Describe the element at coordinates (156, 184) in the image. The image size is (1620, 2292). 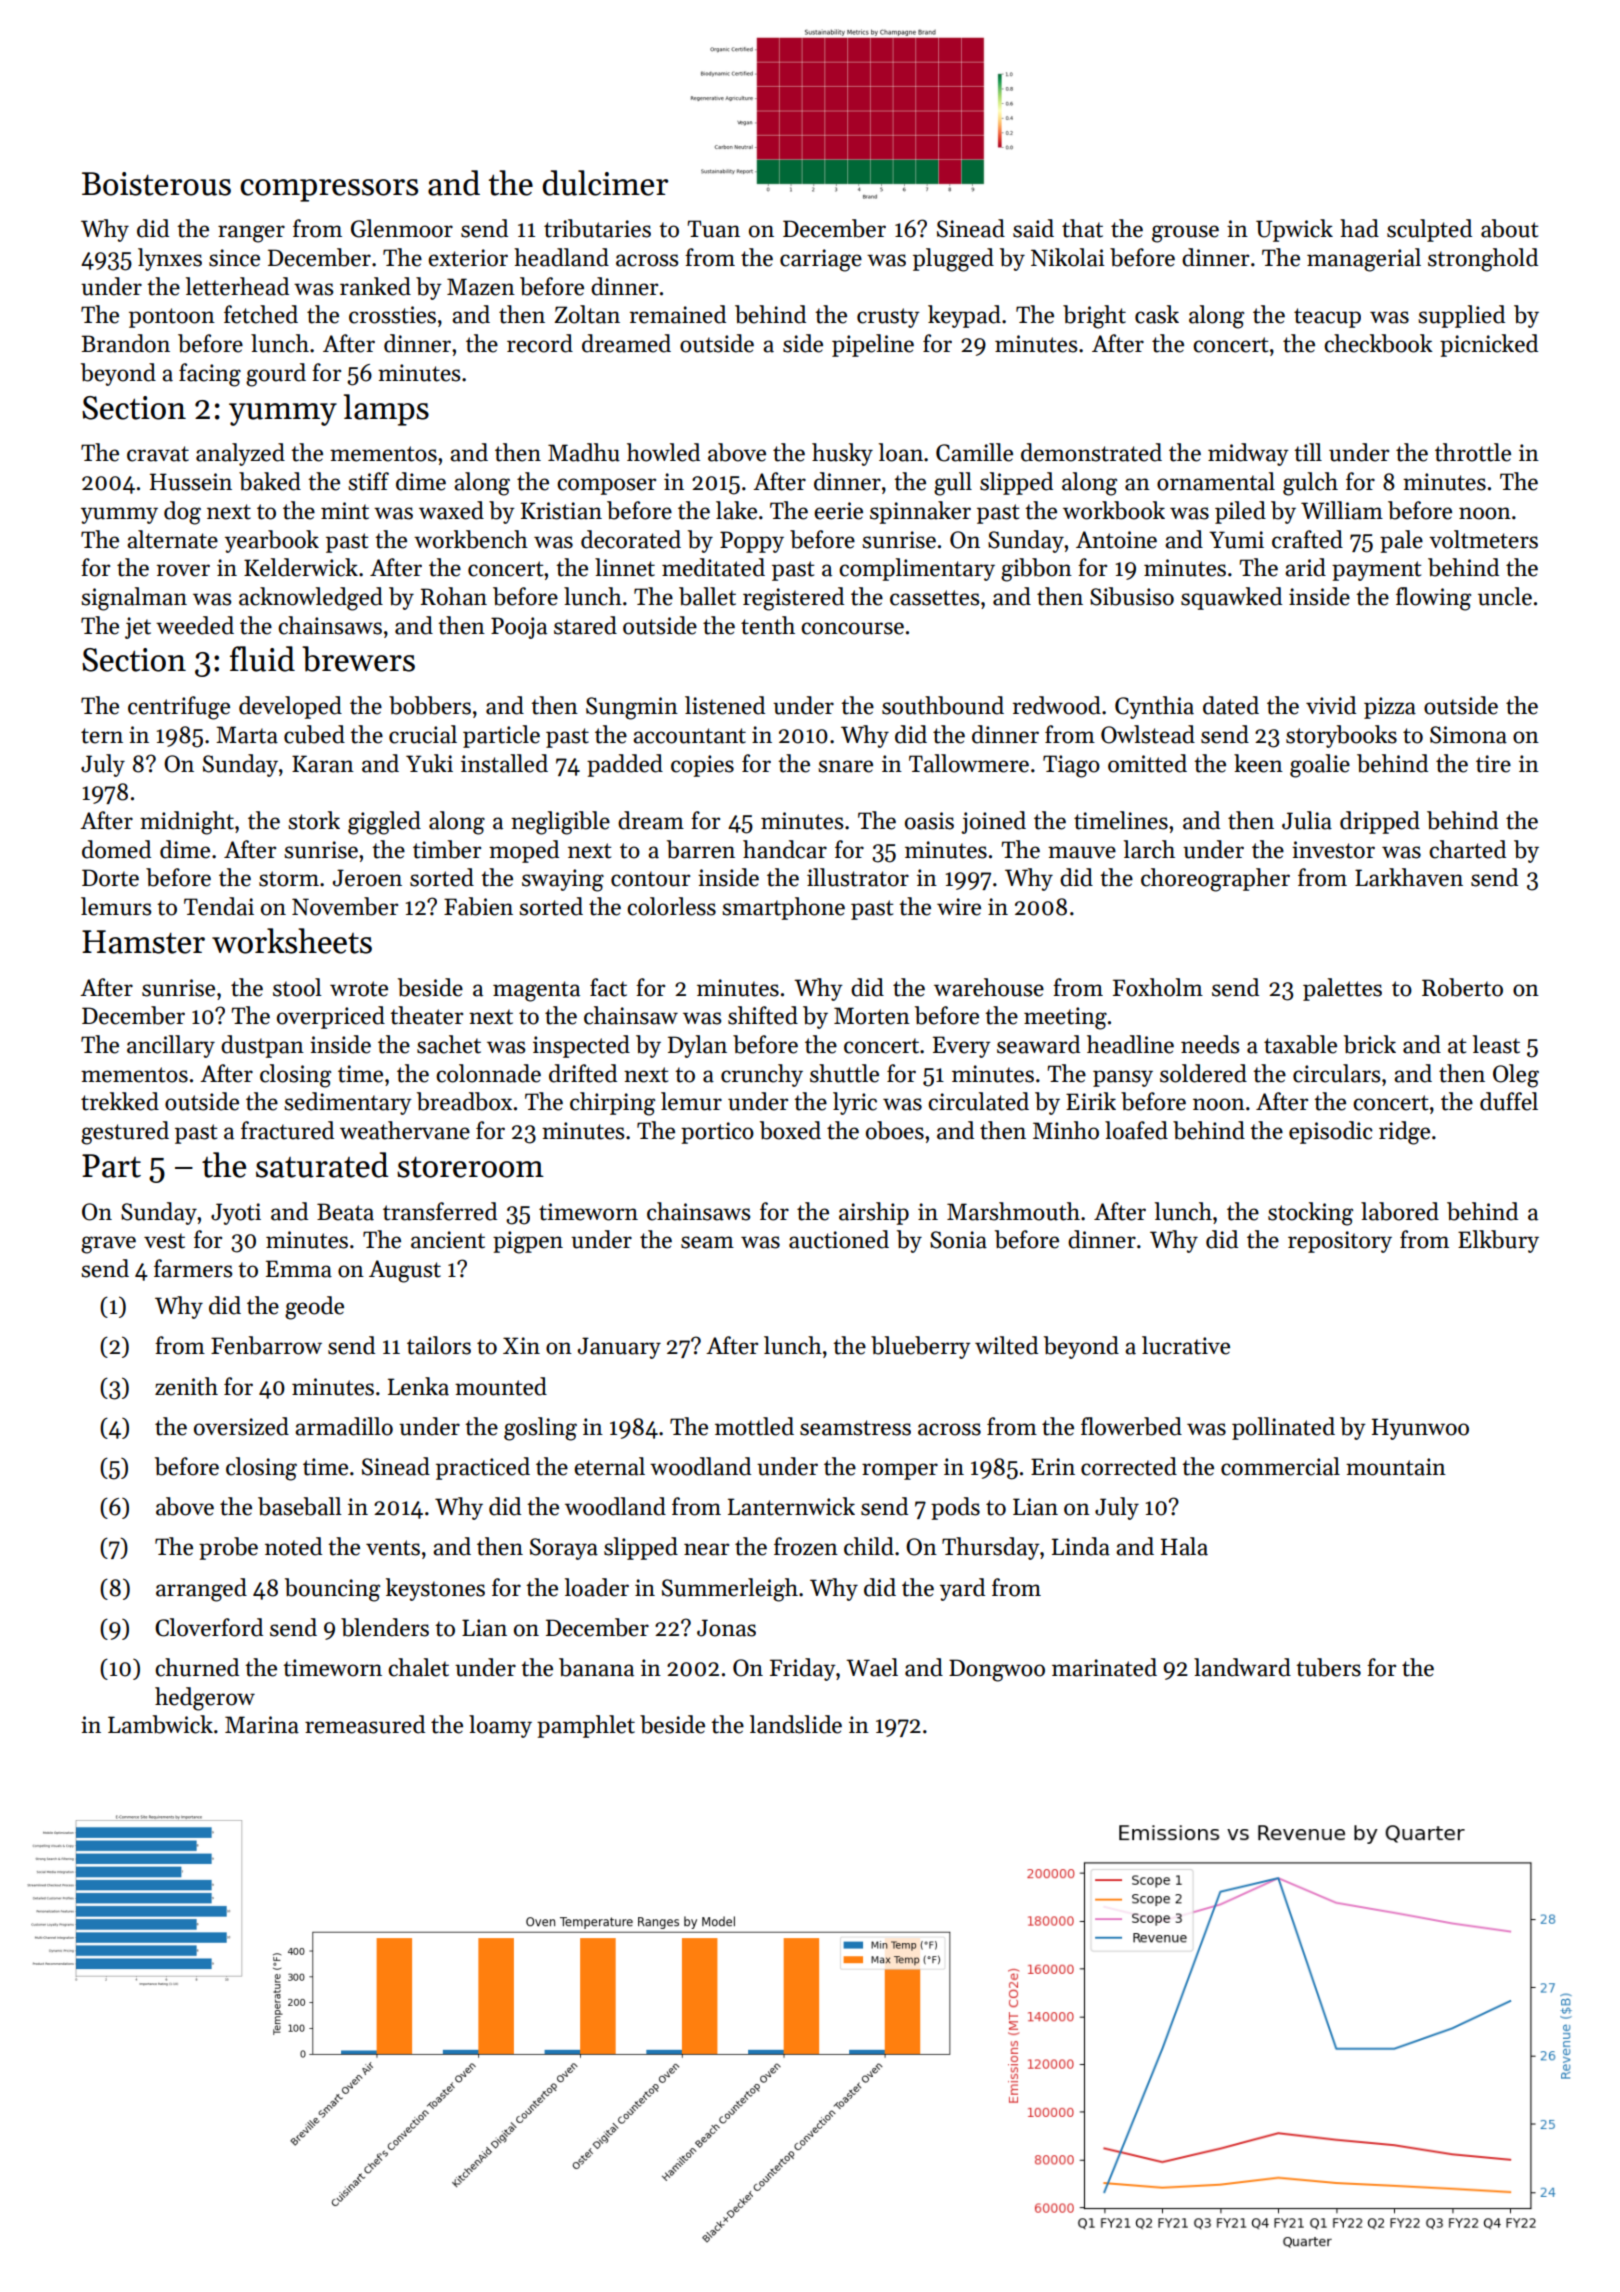
I see `Boisterous` at that location.
